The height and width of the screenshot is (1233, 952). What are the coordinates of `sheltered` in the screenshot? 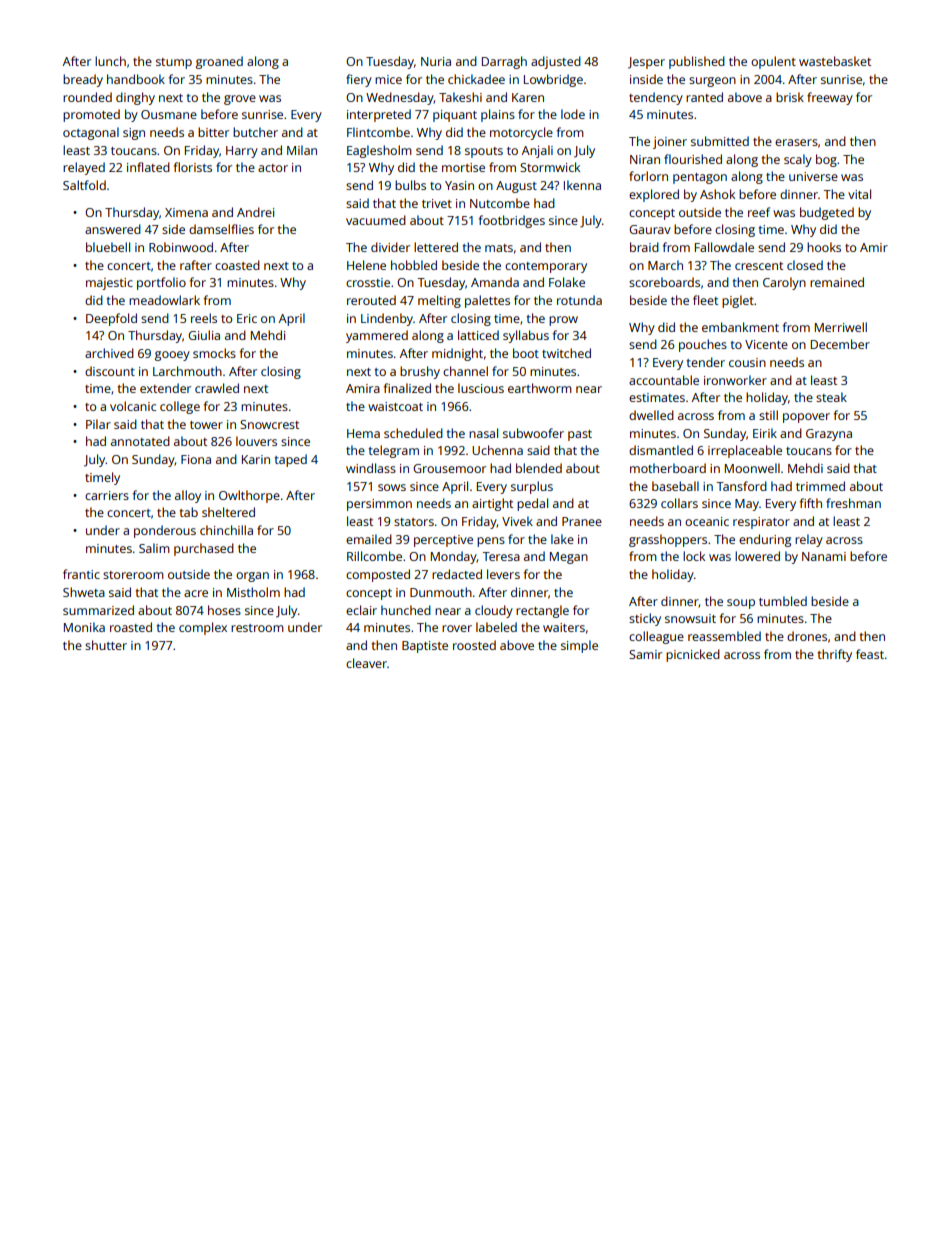 It's located at (228, 512).
